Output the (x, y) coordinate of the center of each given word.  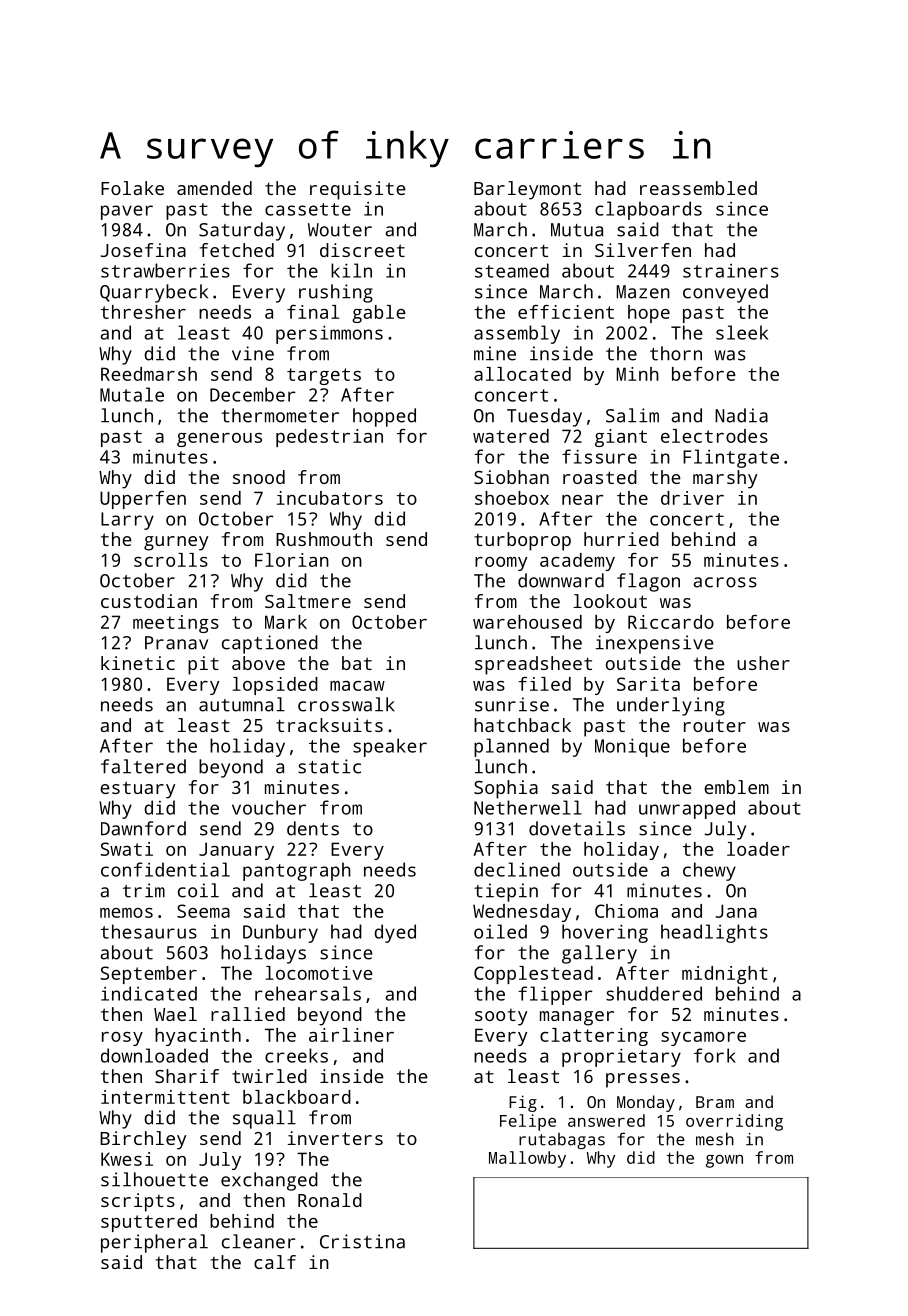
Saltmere (308, 601)
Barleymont (527, 190)
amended (214, 188)
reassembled (698, 188)
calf (275, 1262)
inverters (335, 1138)
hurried (621, 539)
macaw (357, 686)
